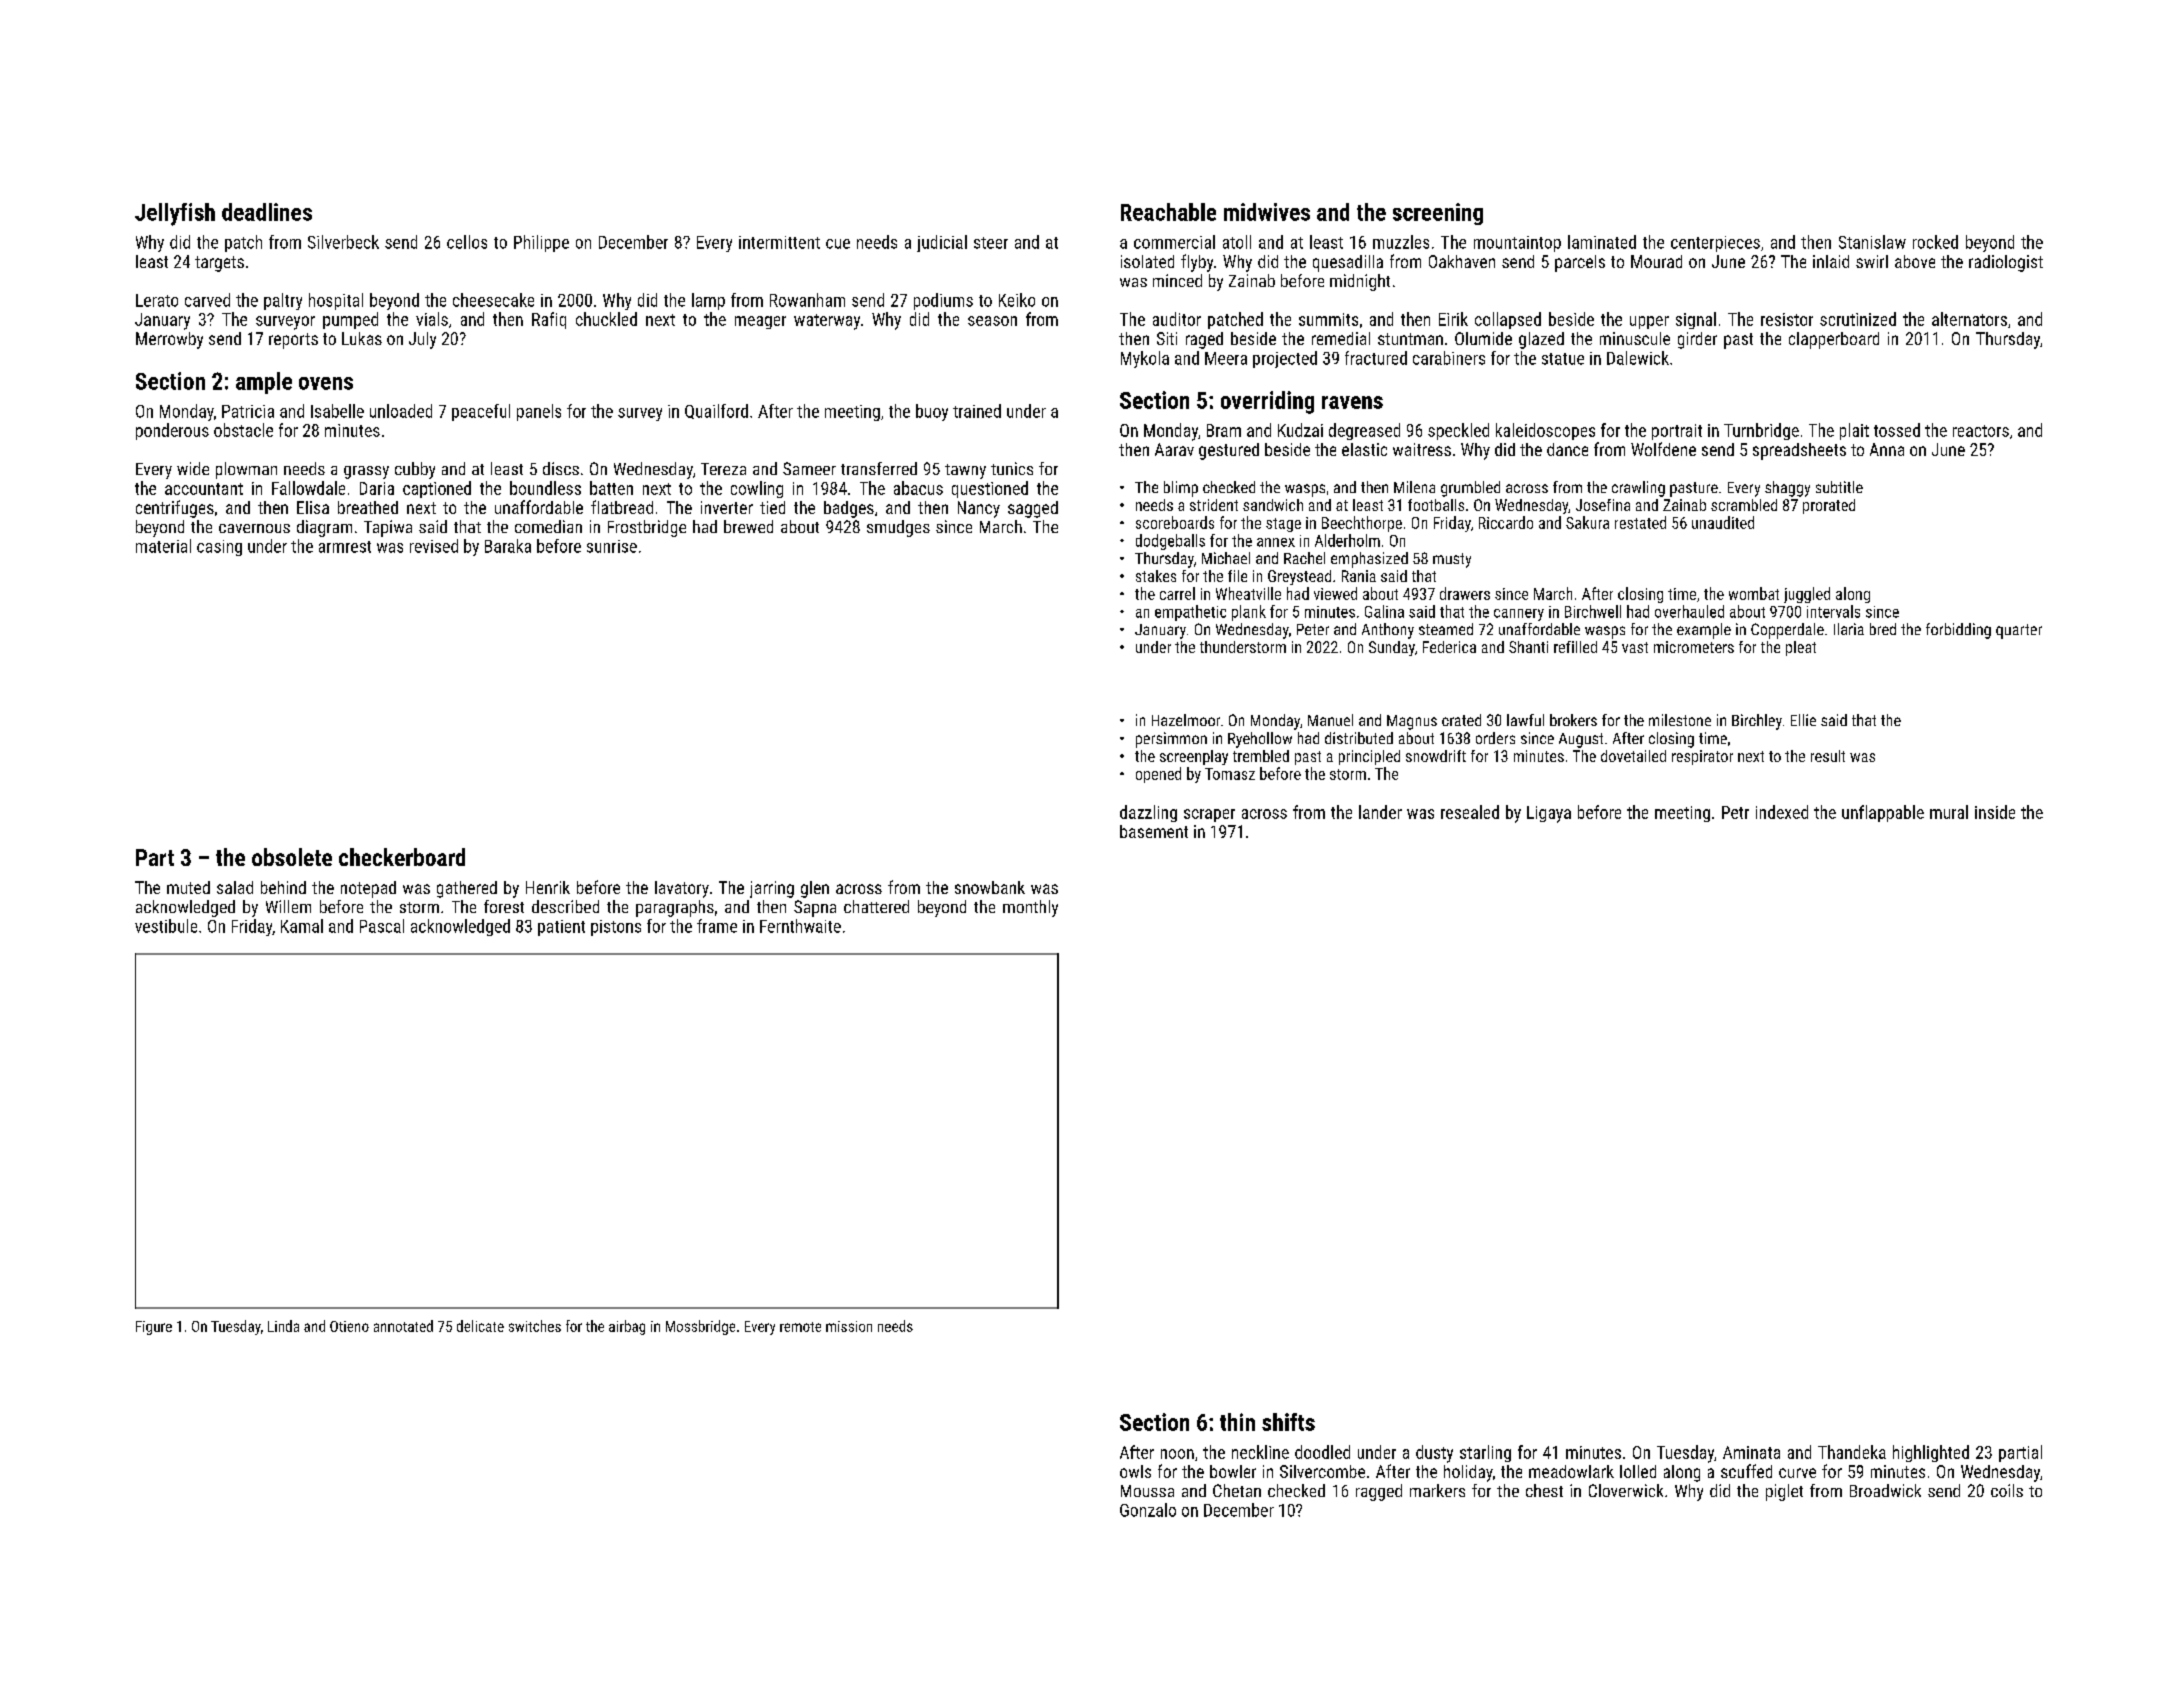 This image has height=1683, width=2178. I want to click on switches, so click(535, 1326).
